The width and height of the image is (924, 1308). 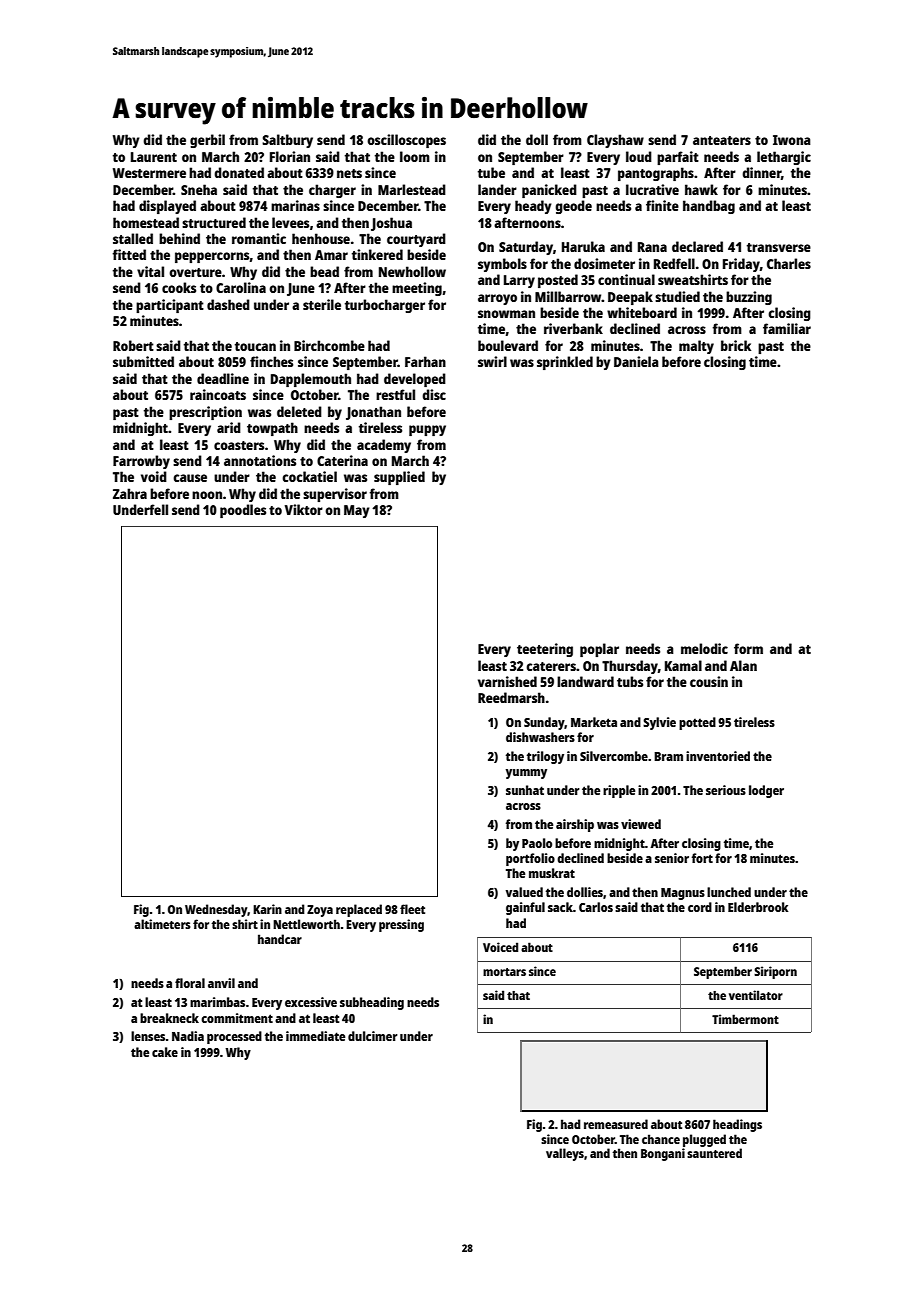 What do you see at coordinates (726, 790) in the image?
I see `serious` at bounding box center [726, 790].
